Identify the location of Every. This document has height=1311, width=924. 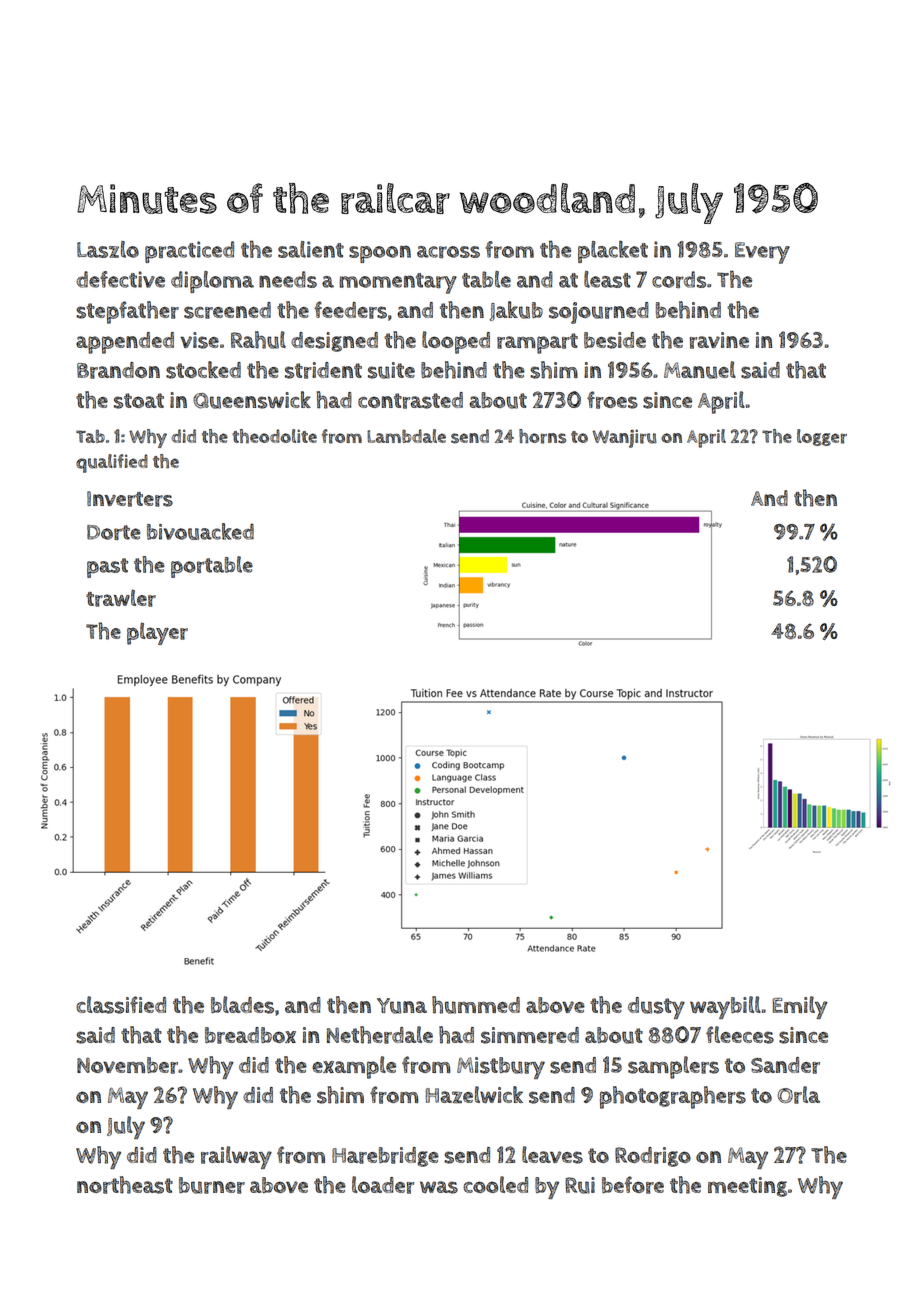
(762, 253).
